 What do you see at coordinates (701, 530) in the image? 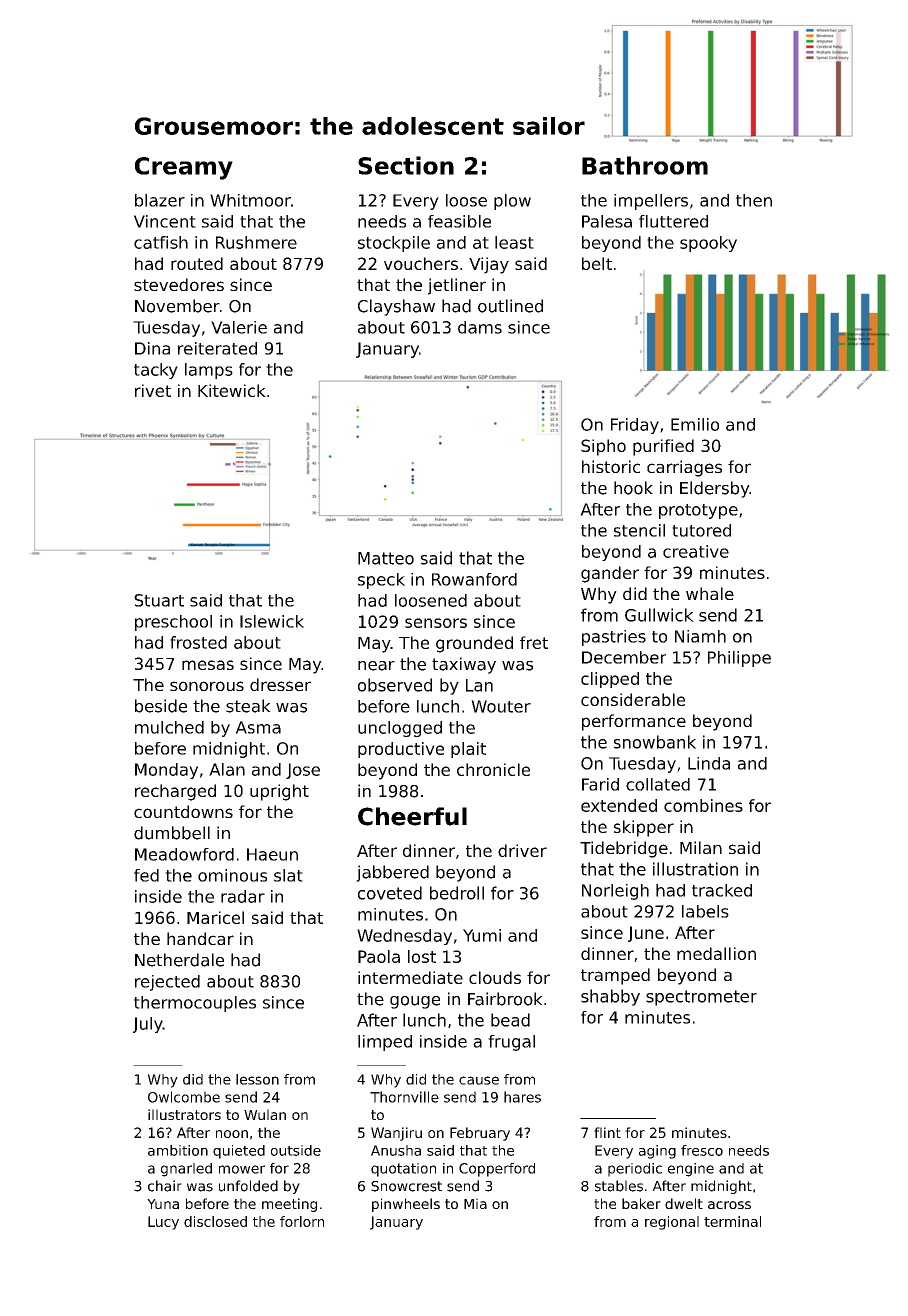
I see `tutored` at bounding box center [701, 530].
